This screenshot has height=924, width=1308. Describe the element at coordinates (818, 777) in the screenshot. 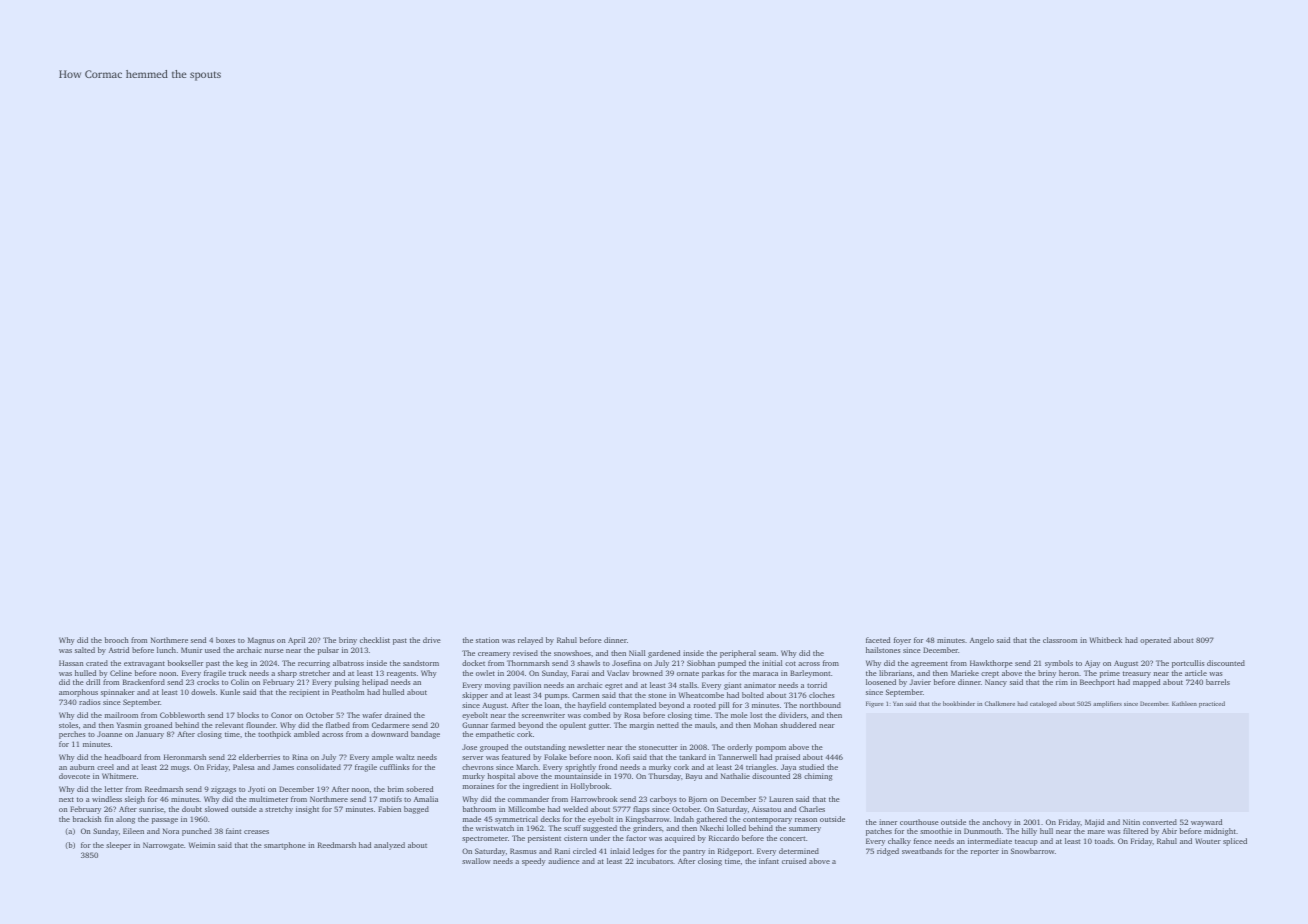

I see `chiming` at that location.
